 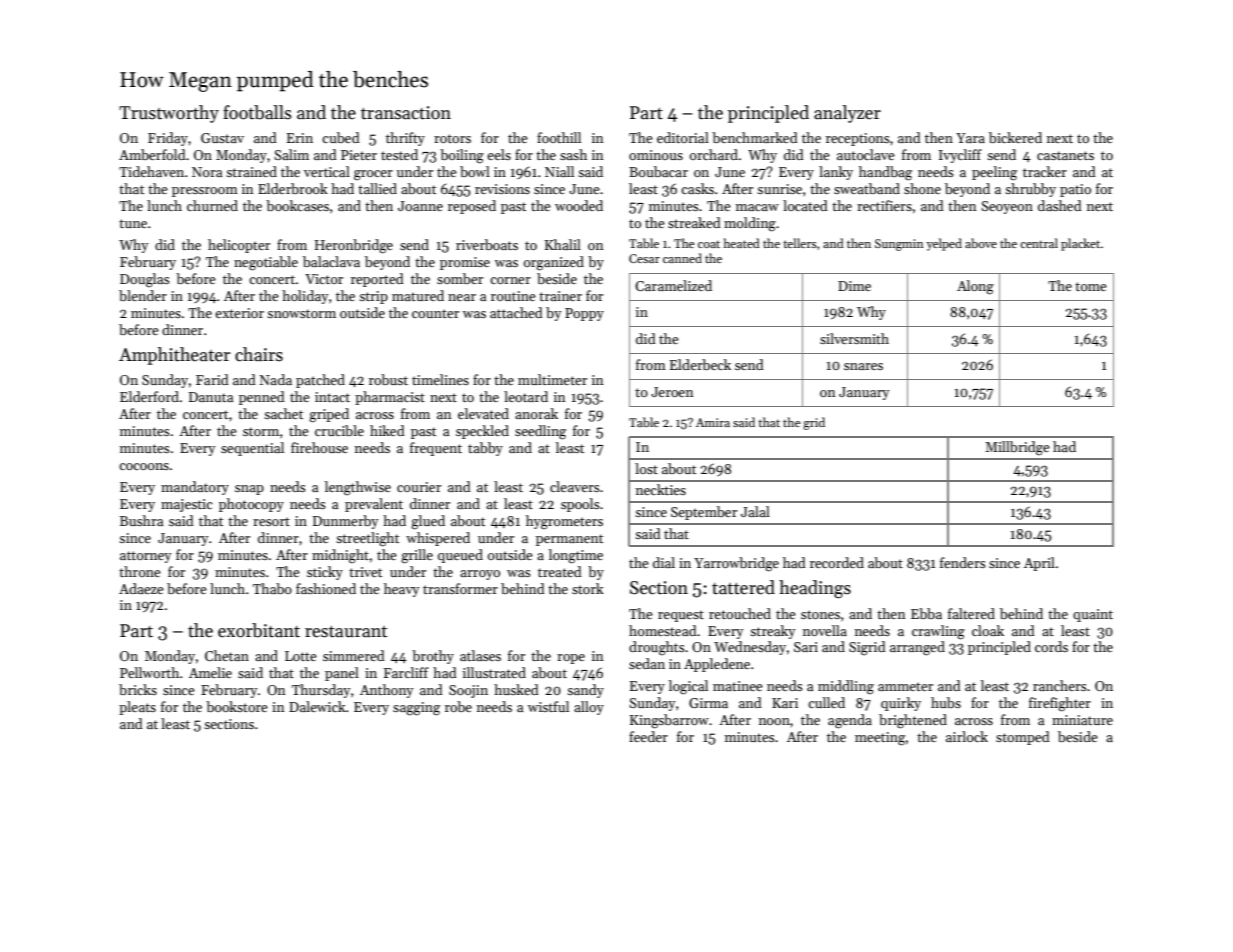 I want to click on vertical, so click(x=327, y=171).
